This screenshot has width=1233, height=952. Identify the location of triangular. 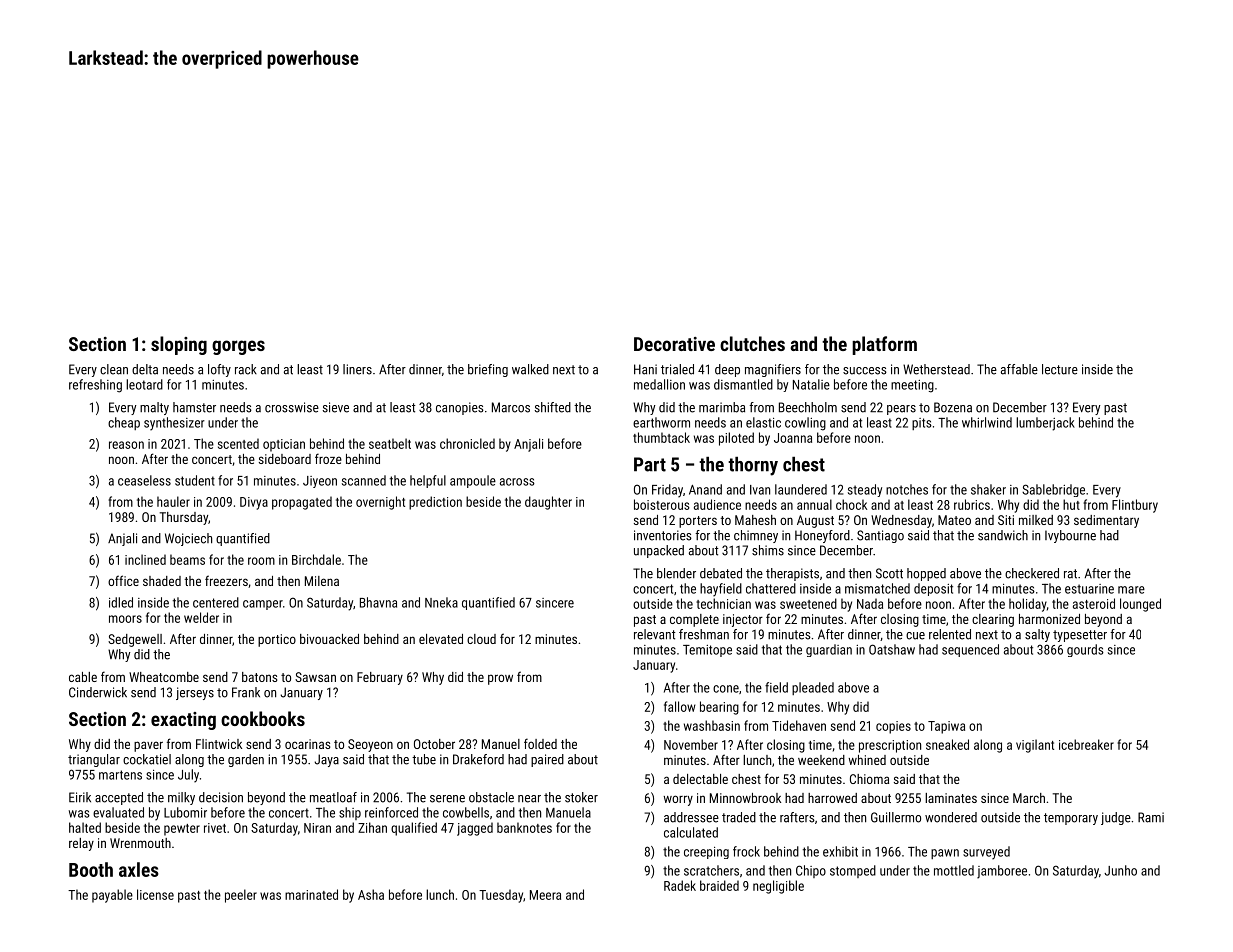
(94, 760).
